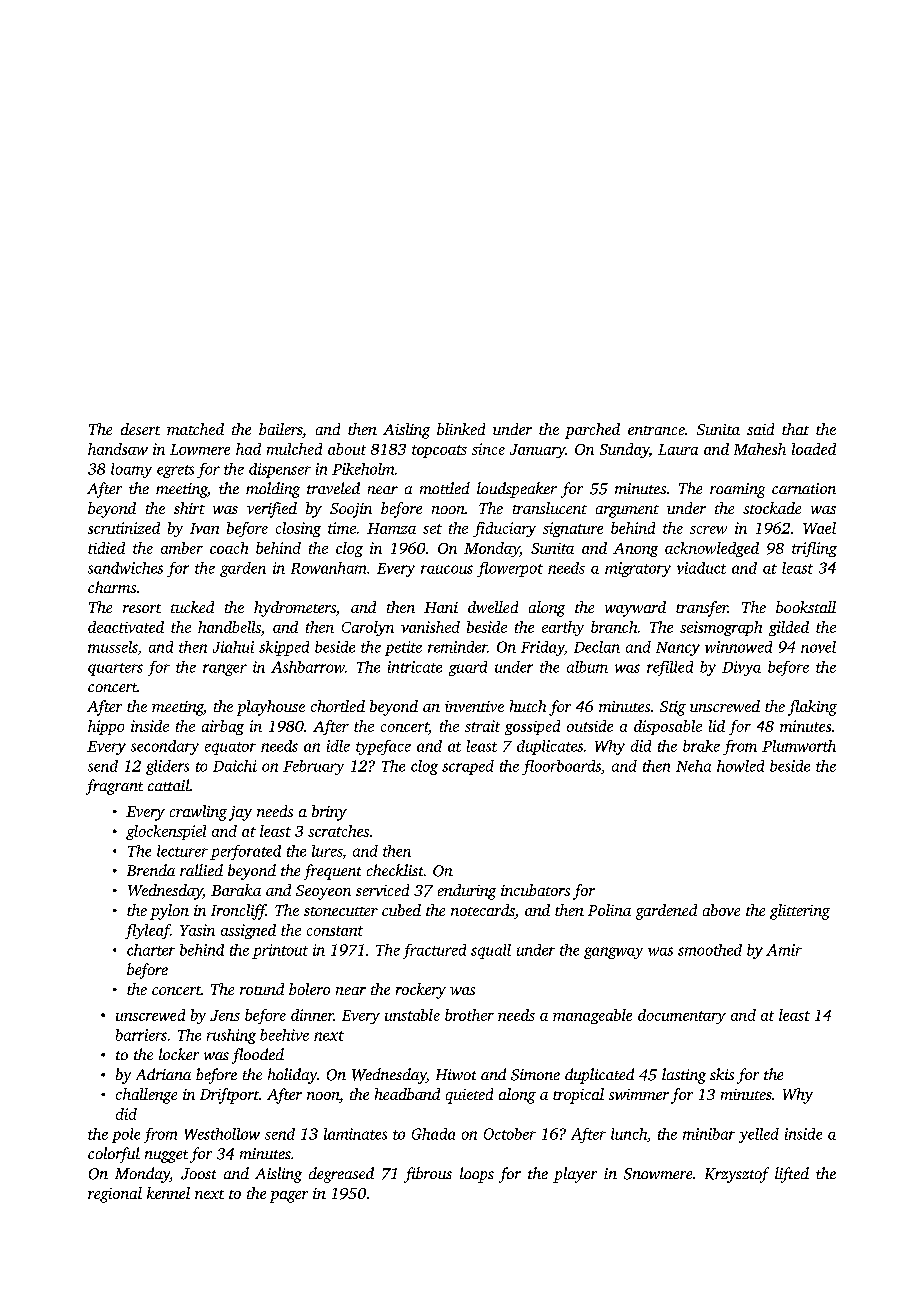 This screenshot has width=924, height=1314. Describe the element at coordinates (106, 548) in the screenshot. I see `tidied` at that location.
